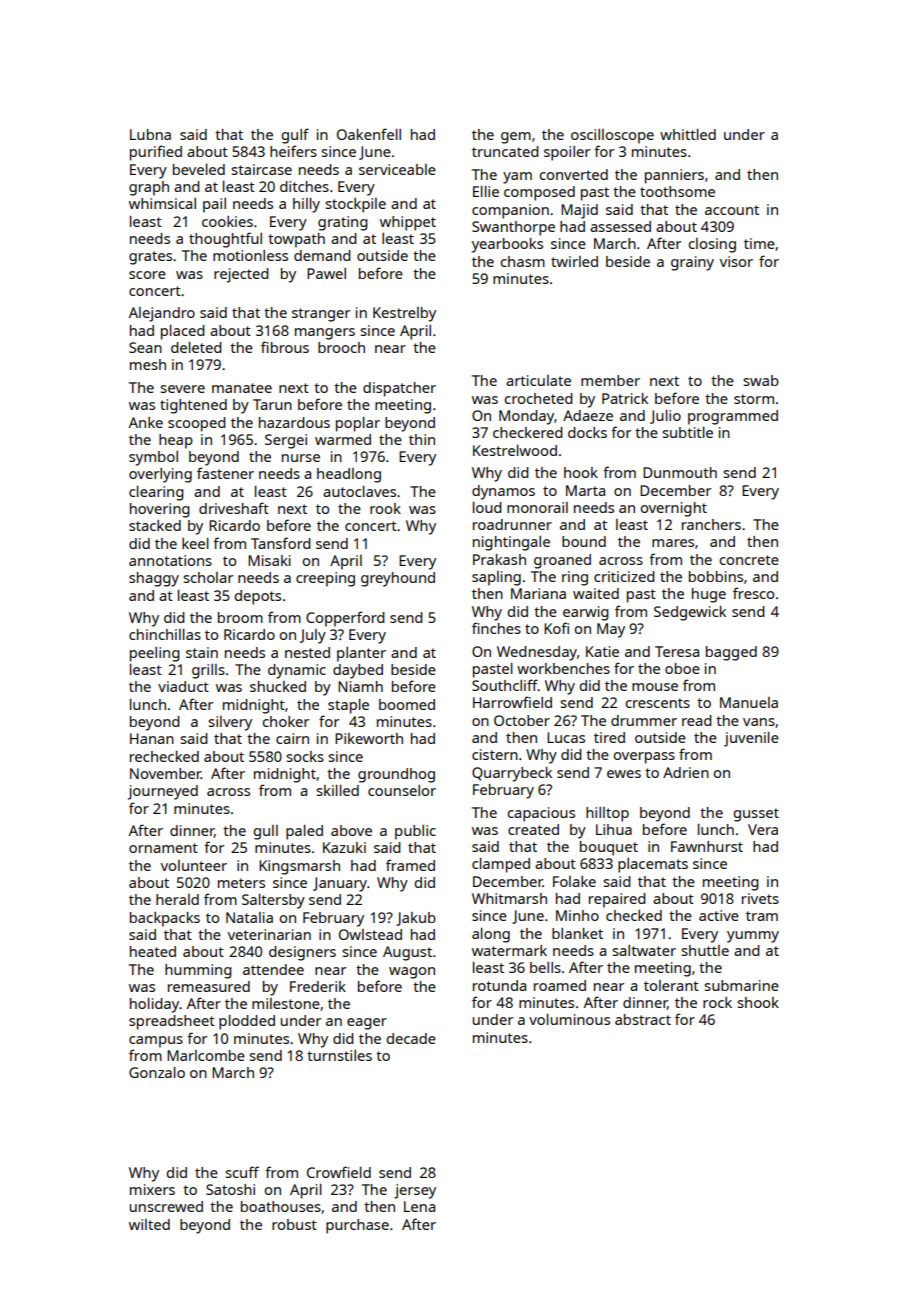  What do you see at coordinates (247, 1022) in the page?
I see `plodded` at bounding box center [247, 1022].
